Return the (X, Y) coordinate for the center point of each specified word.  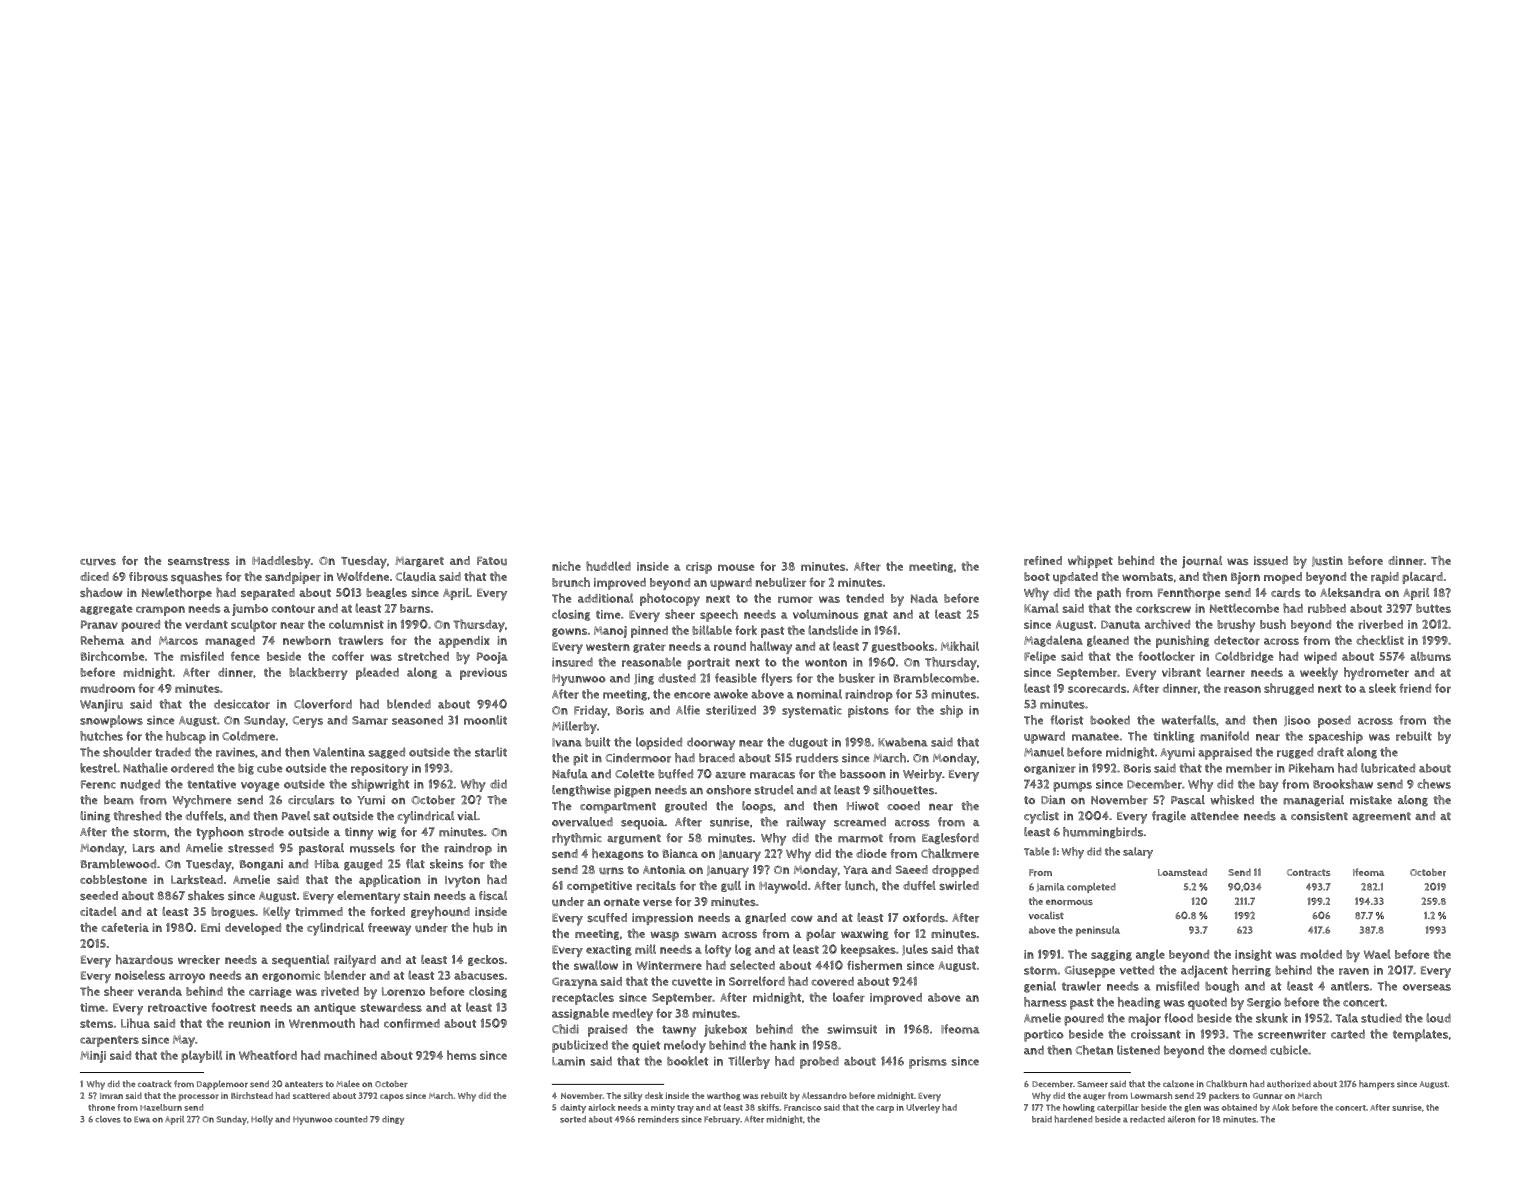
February (722, 1120)
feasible (736, 678)
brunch (571, 582)
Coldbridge (1244, 657)
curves (98, 562)
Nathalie (145, 768)
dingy (393, 1120)
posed (1334, 721)
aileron (1181, 1119)
